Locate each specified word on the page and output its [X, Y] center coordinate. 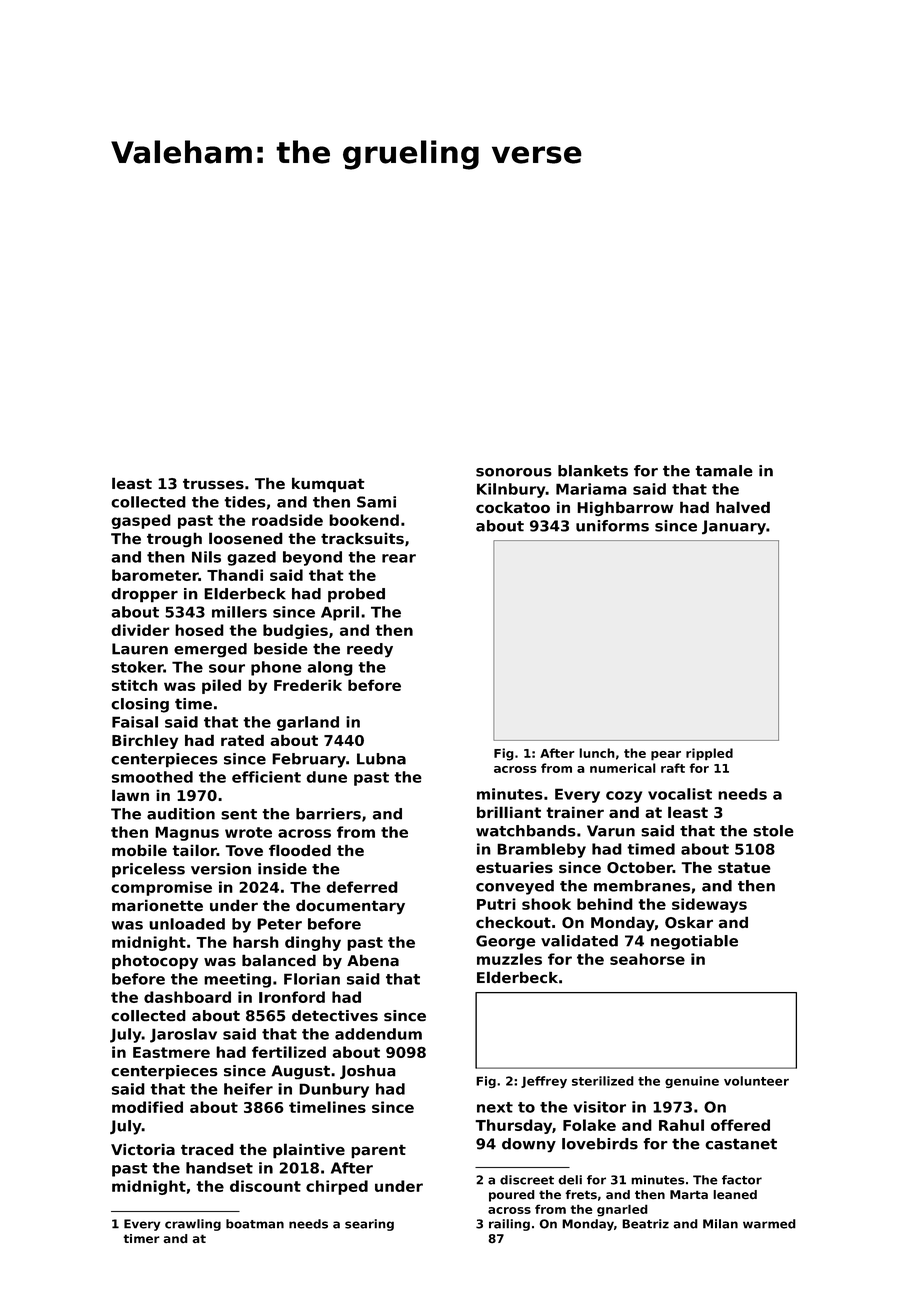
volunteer [756, 1081]
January [734, 527]
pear [666, 756]
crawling [193, 1225]
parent [378, 1151]
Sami [376, 502]
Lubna [381, 759]
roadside [287, 520]
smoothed [152, 777]
